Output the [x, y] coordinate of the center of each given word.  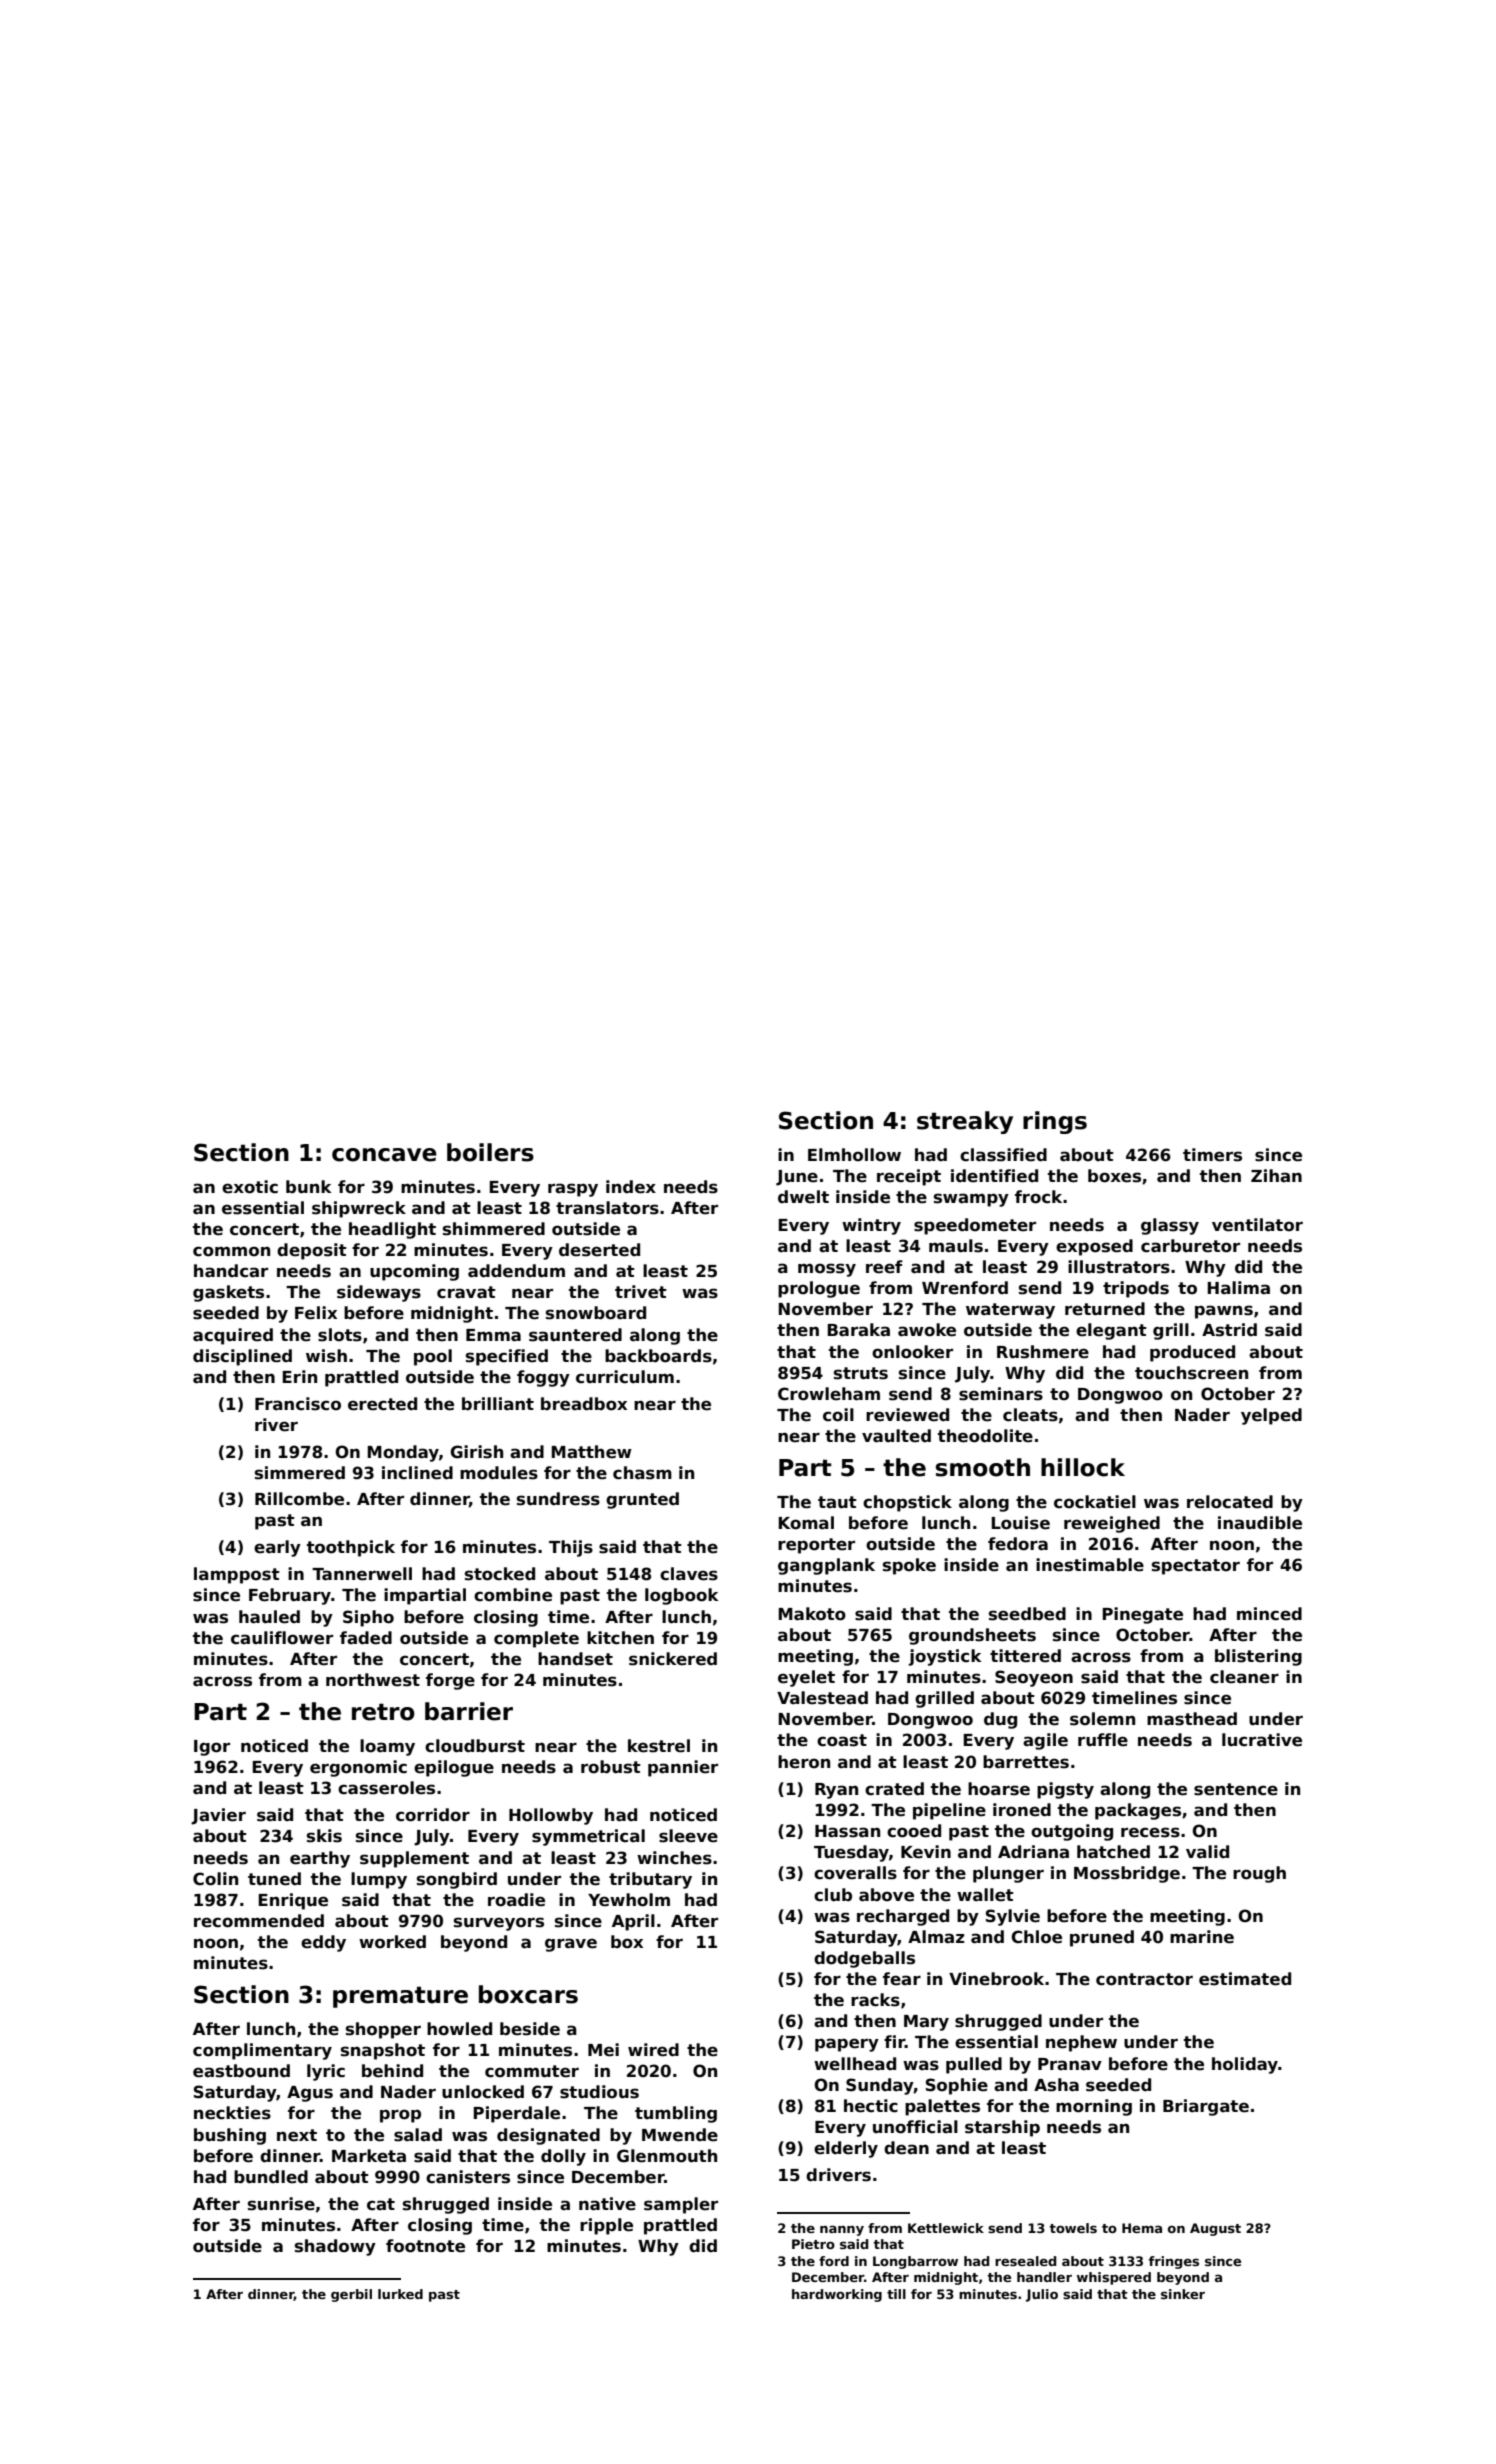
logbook [682, 1596]
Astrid [1229, 1330]
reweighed [1112, 1524]
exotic [250, 1187]
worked [392, 1942]
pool [433, 1357]
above [886, 1895]
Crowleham [829, 1394]
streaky [965, 1122]
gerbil [351, 2295]
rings [1055, 1122]
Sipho [368, 1618]
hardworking [837, 2295]
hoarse [999, 1789]
